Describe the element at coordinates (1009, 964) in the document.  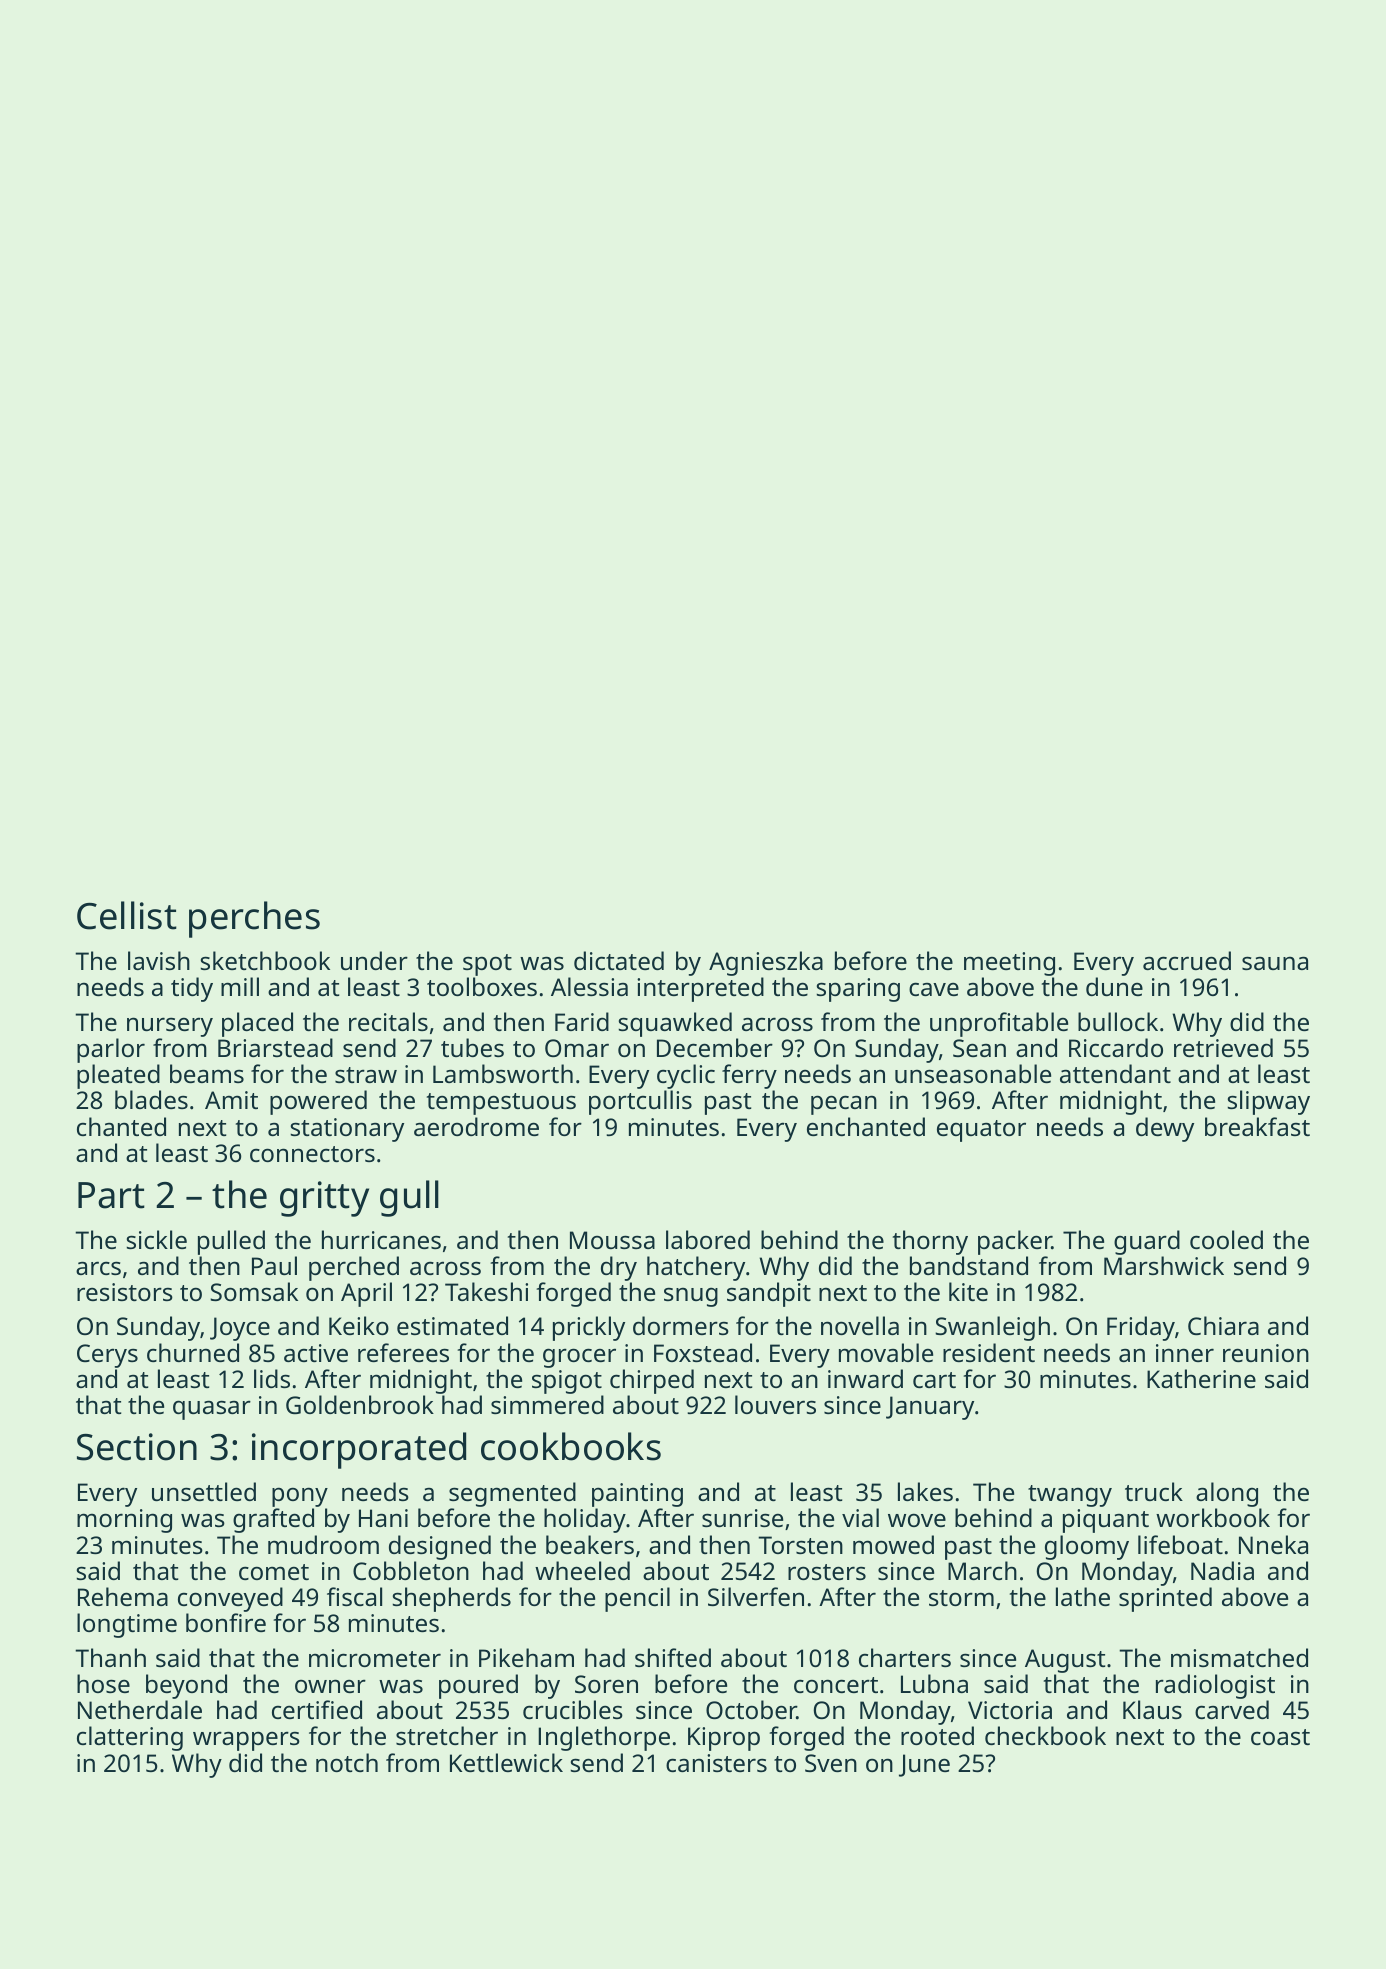
I see `meeting` at that location.
